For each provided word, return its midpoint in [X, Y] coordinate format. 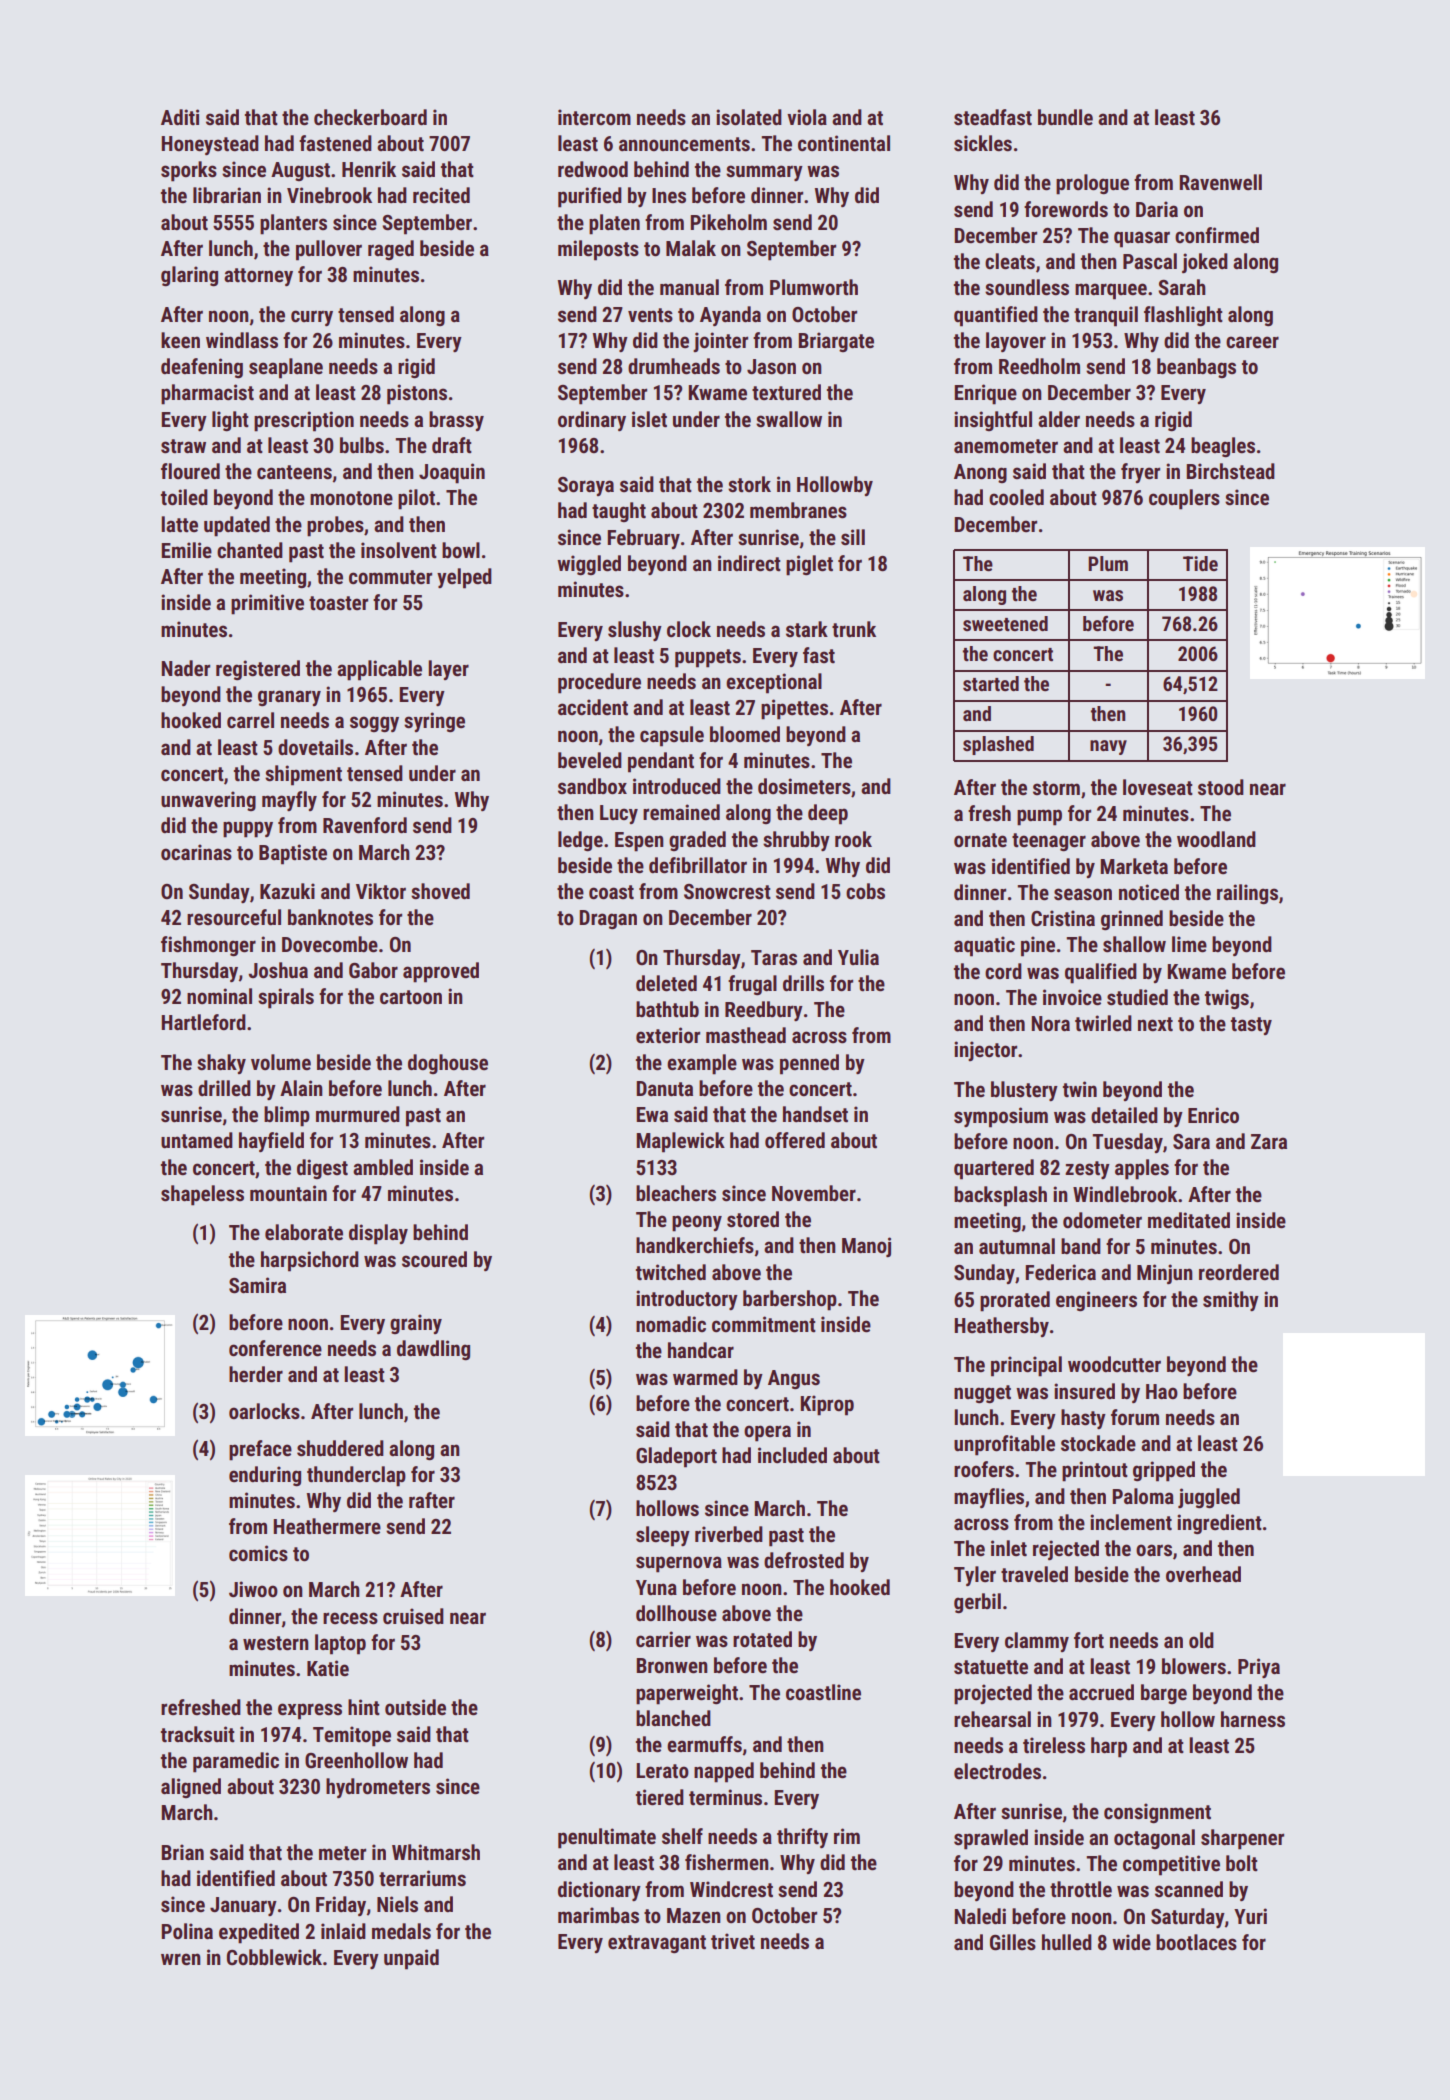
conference [275, 1348]
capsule [672, 736]
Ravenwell [1220, 182]
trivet [733, 1941]
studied [1137, 997]
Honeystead [210, 145]
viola [807, 117]
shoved [440, 891]
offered [795, 1140]
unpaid [411, 1959]
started [991, 683]
